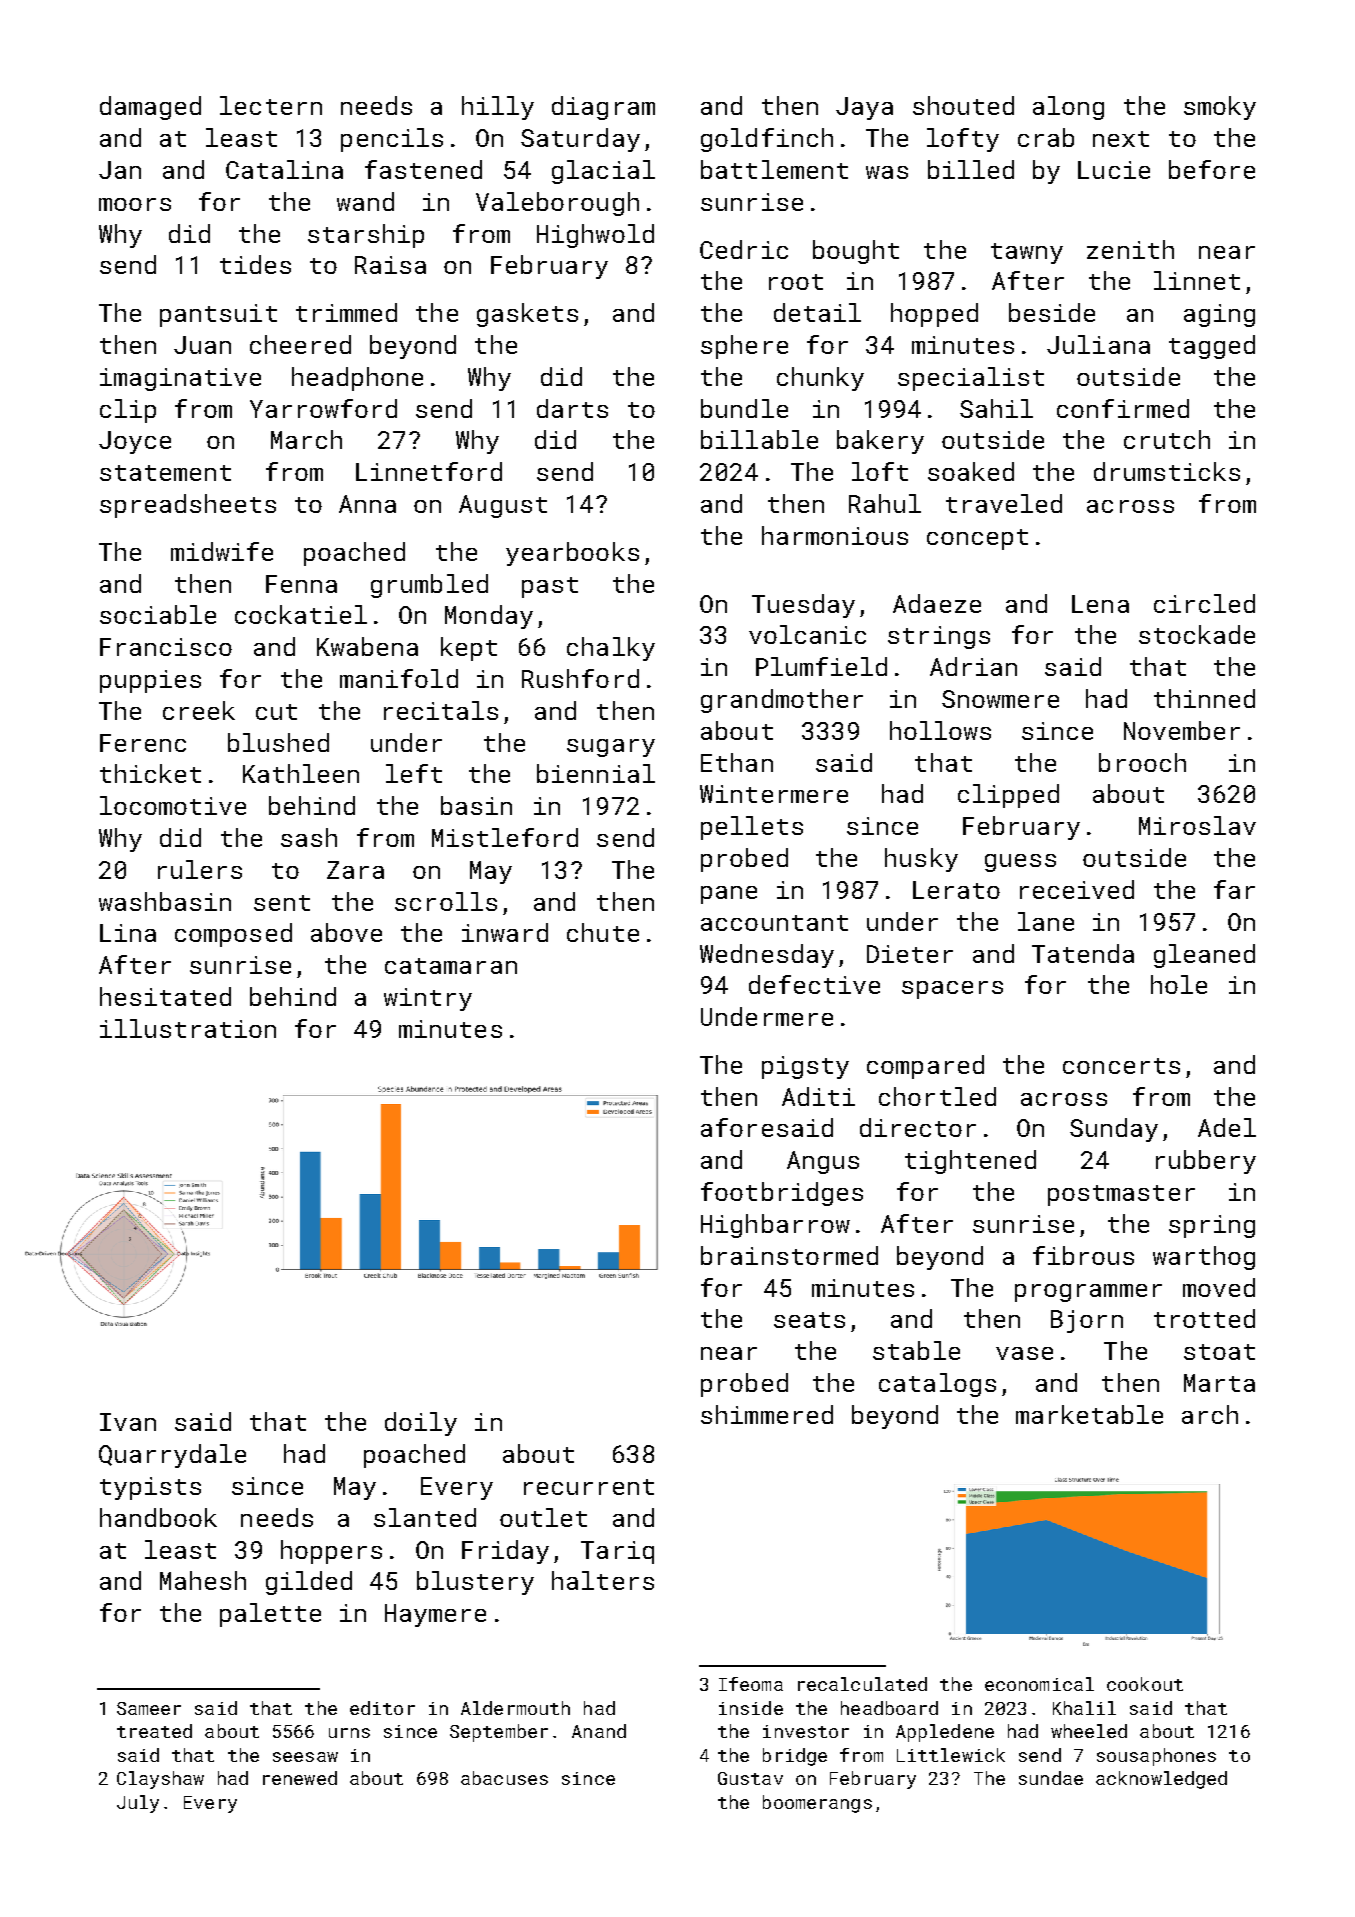 The image size is (1355, 1917). I want to click on Highbarrow, so click(775, 1226).
